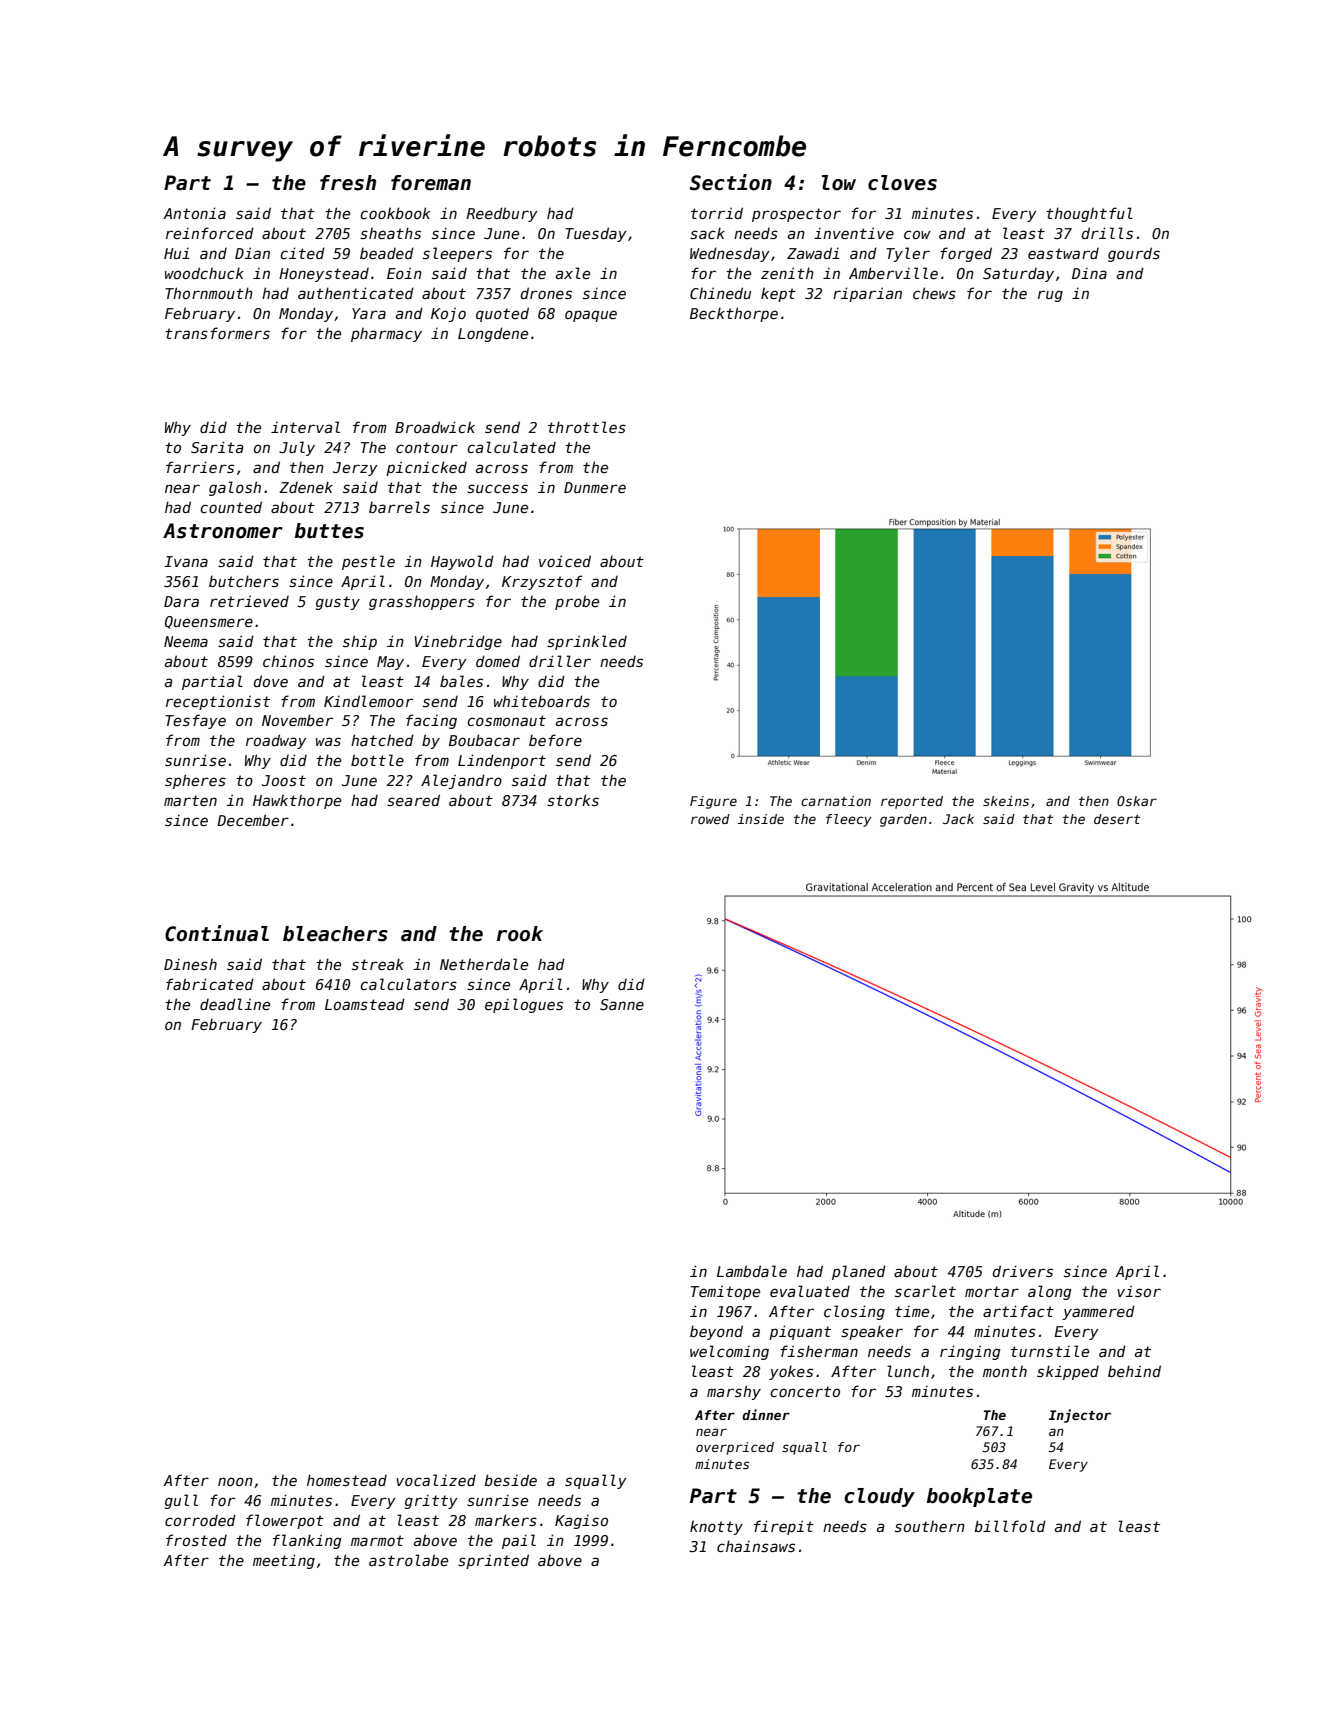 The height and width of the document is (1733, 1339). I want to click on Lambdale, so click(752, 1271).
